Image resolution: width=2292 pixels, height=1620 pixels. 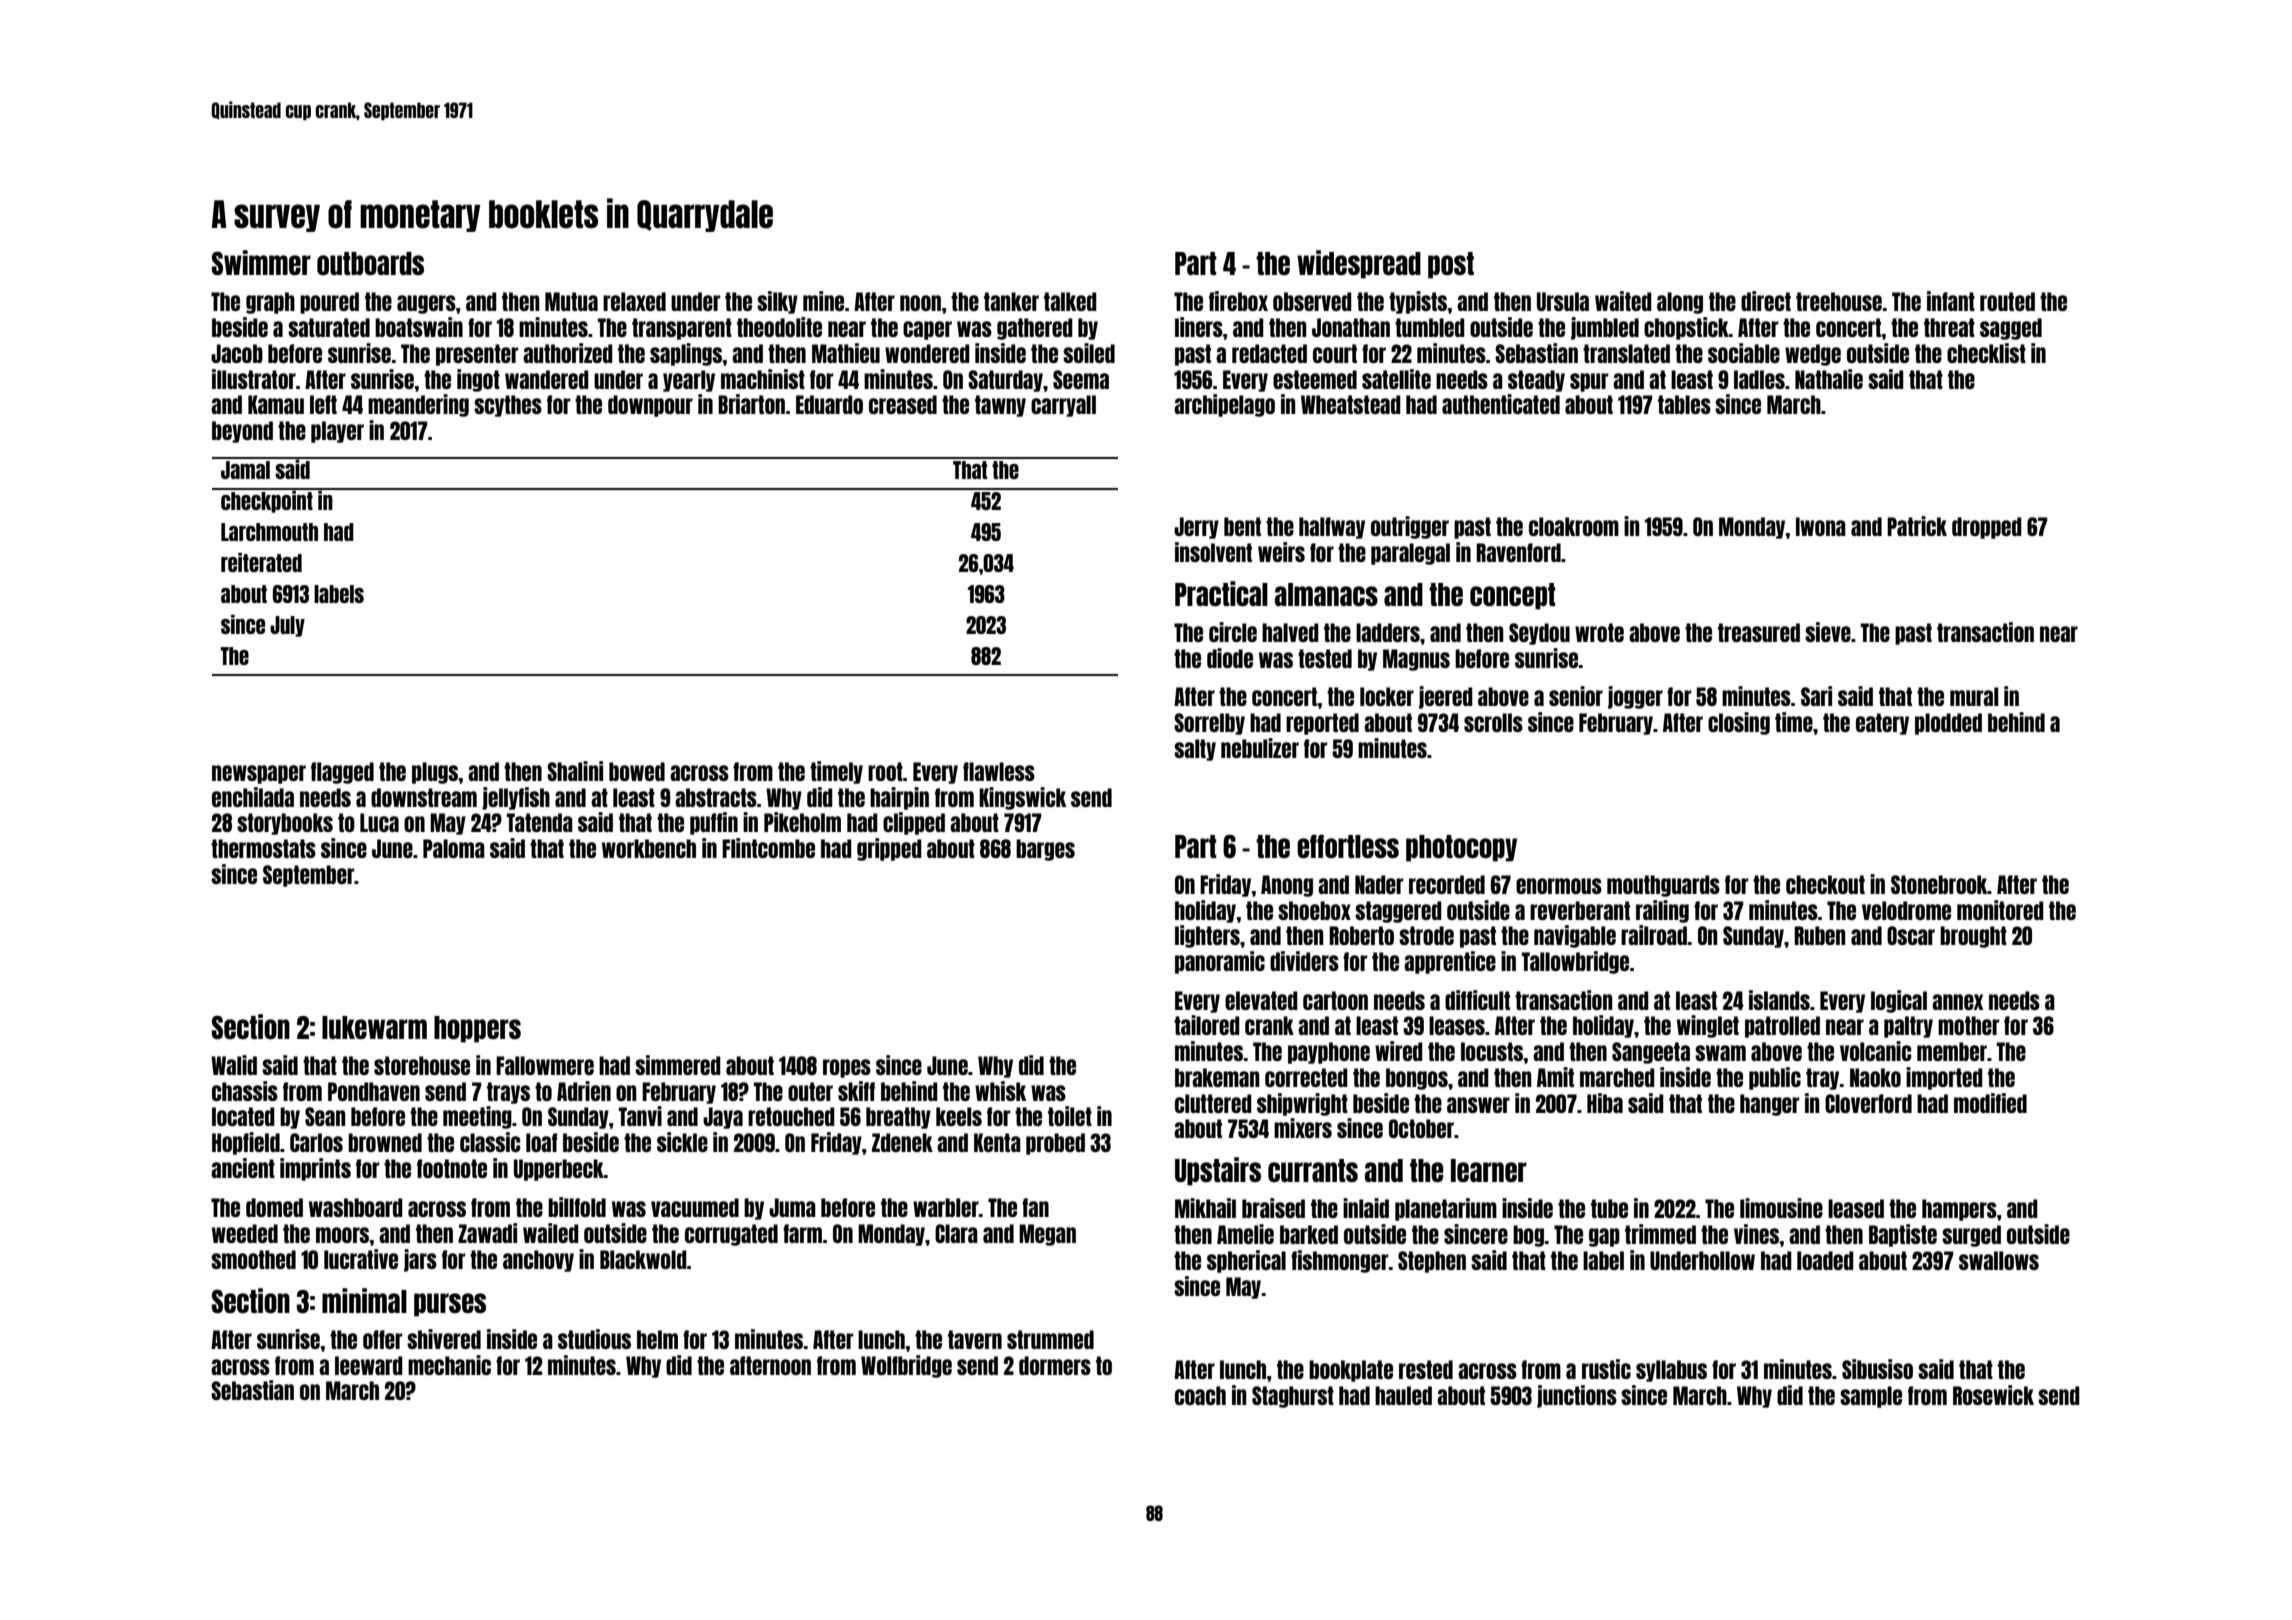 What do you see at coordinates (477, 1029) in the page?
I see `hoppers` at bounding box center [477, 1029].
